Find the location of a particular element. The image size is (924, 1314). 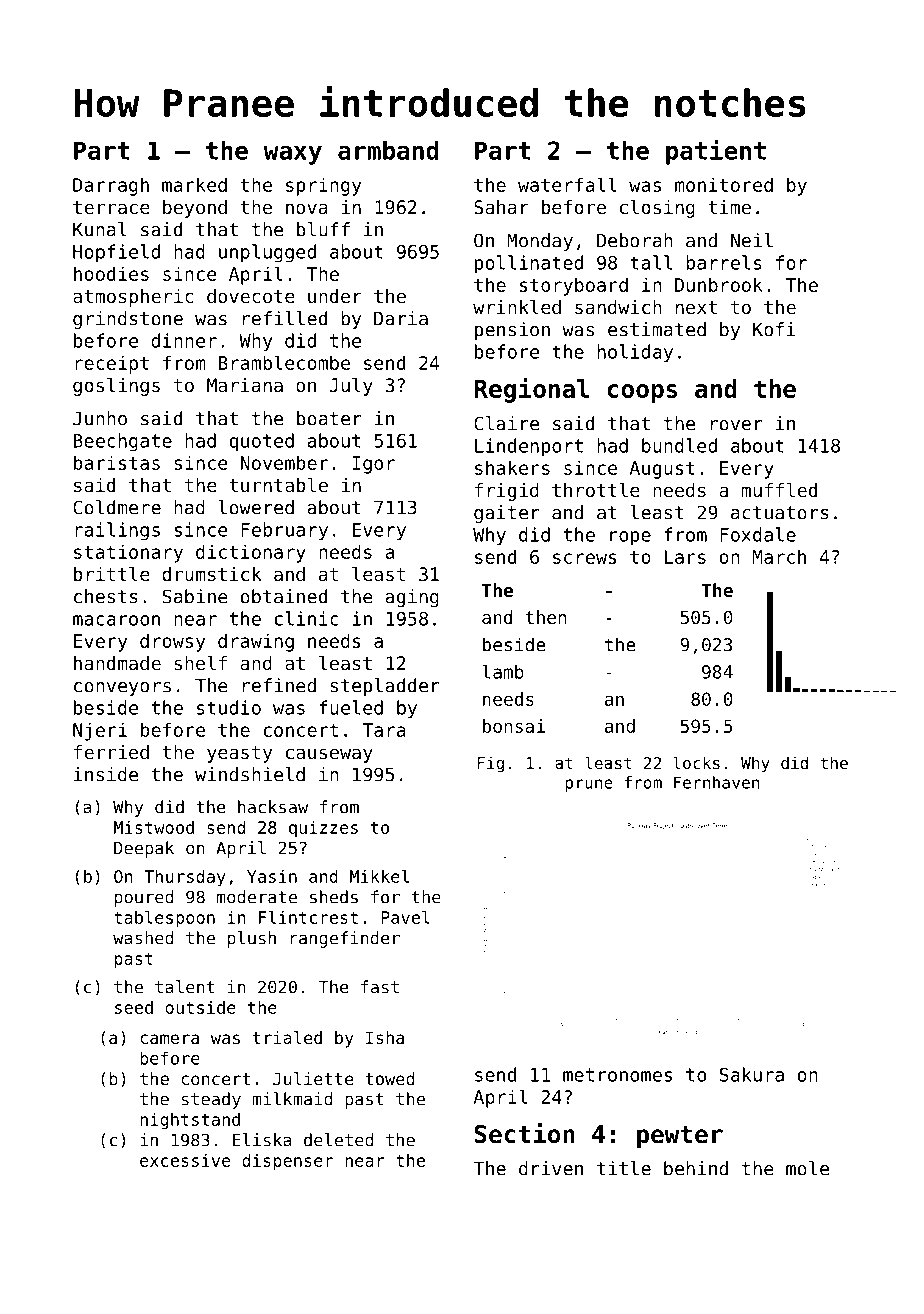

Foxdale is located at coordinates (758, 534).
